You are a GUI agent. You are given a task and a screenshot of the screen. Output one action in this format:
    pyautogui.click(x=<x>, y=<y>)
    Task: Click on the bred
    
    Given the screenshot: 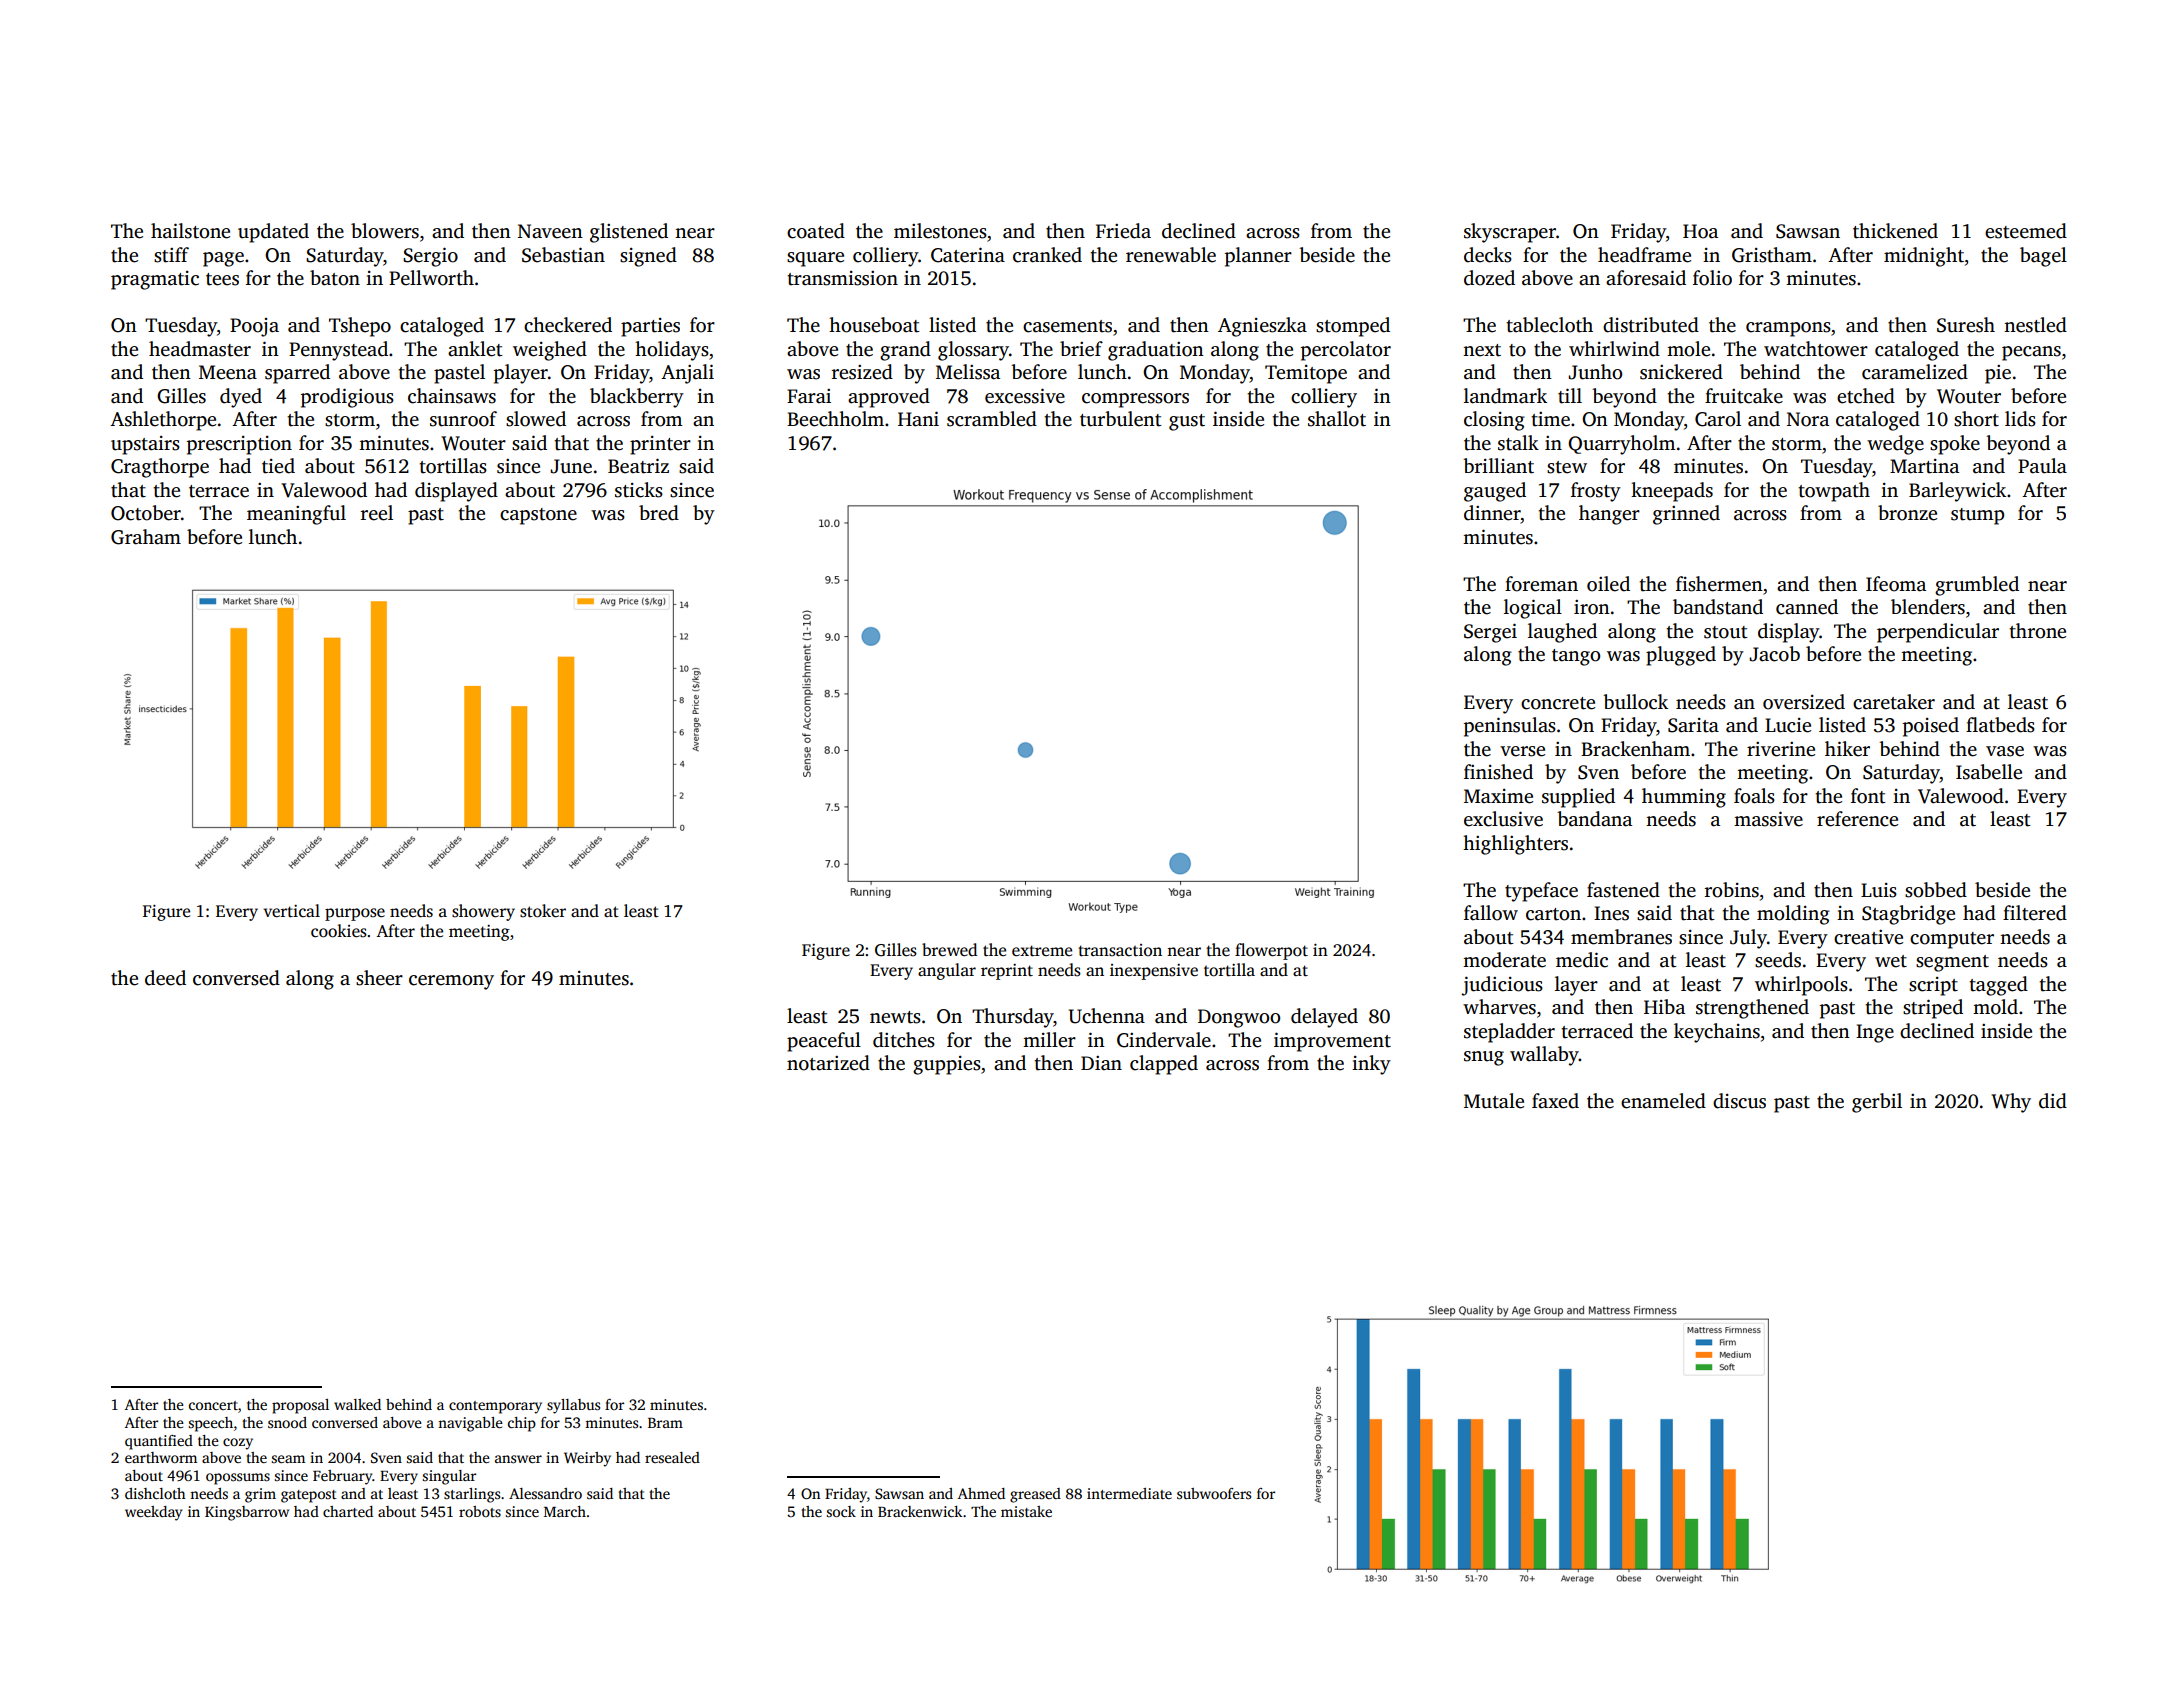 What is the action you would take?
    pyautogui.click(x=659, y=513)
